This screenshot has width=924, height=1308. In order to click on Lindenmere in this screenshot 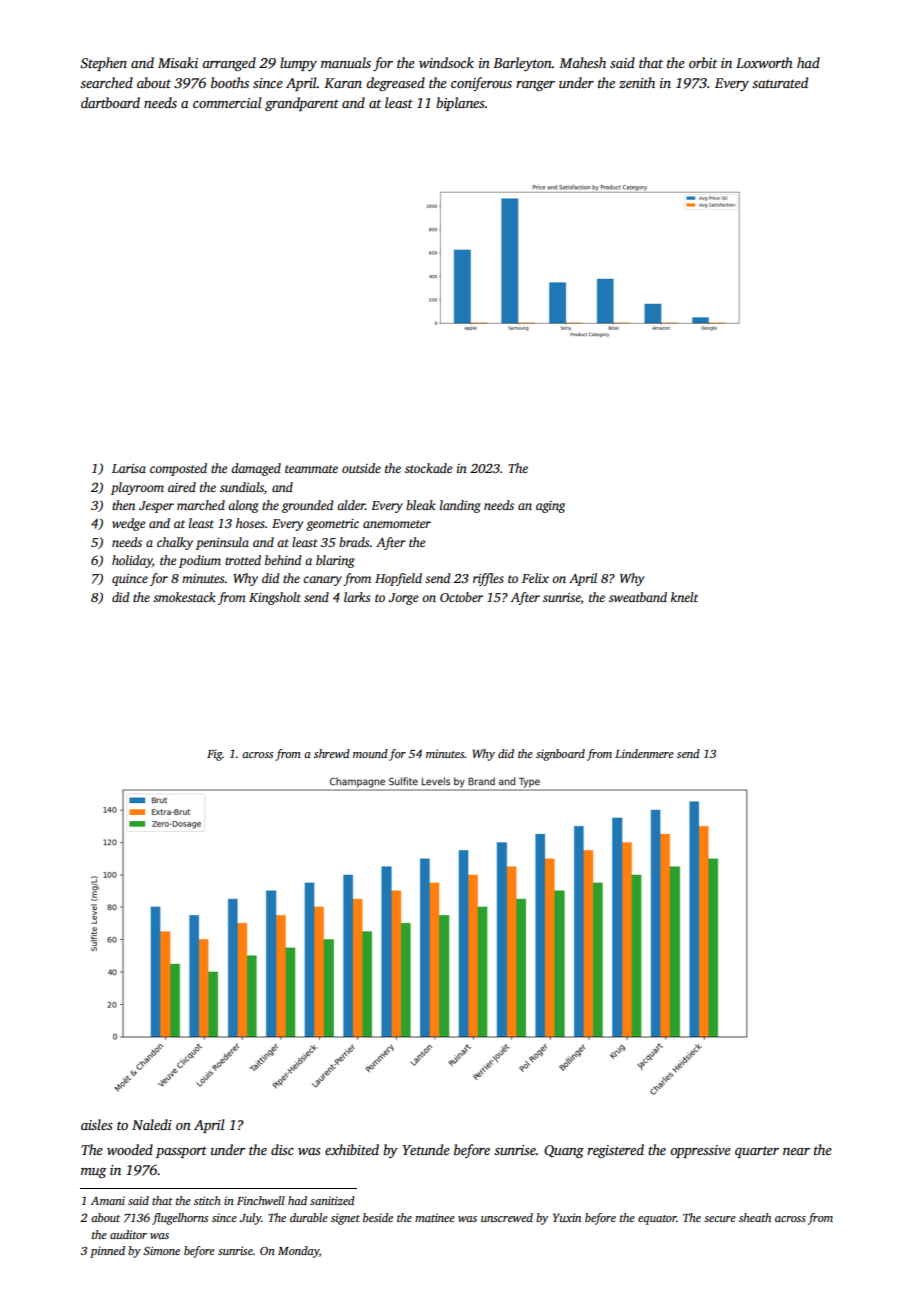, I will do `click(644, 753)`.
